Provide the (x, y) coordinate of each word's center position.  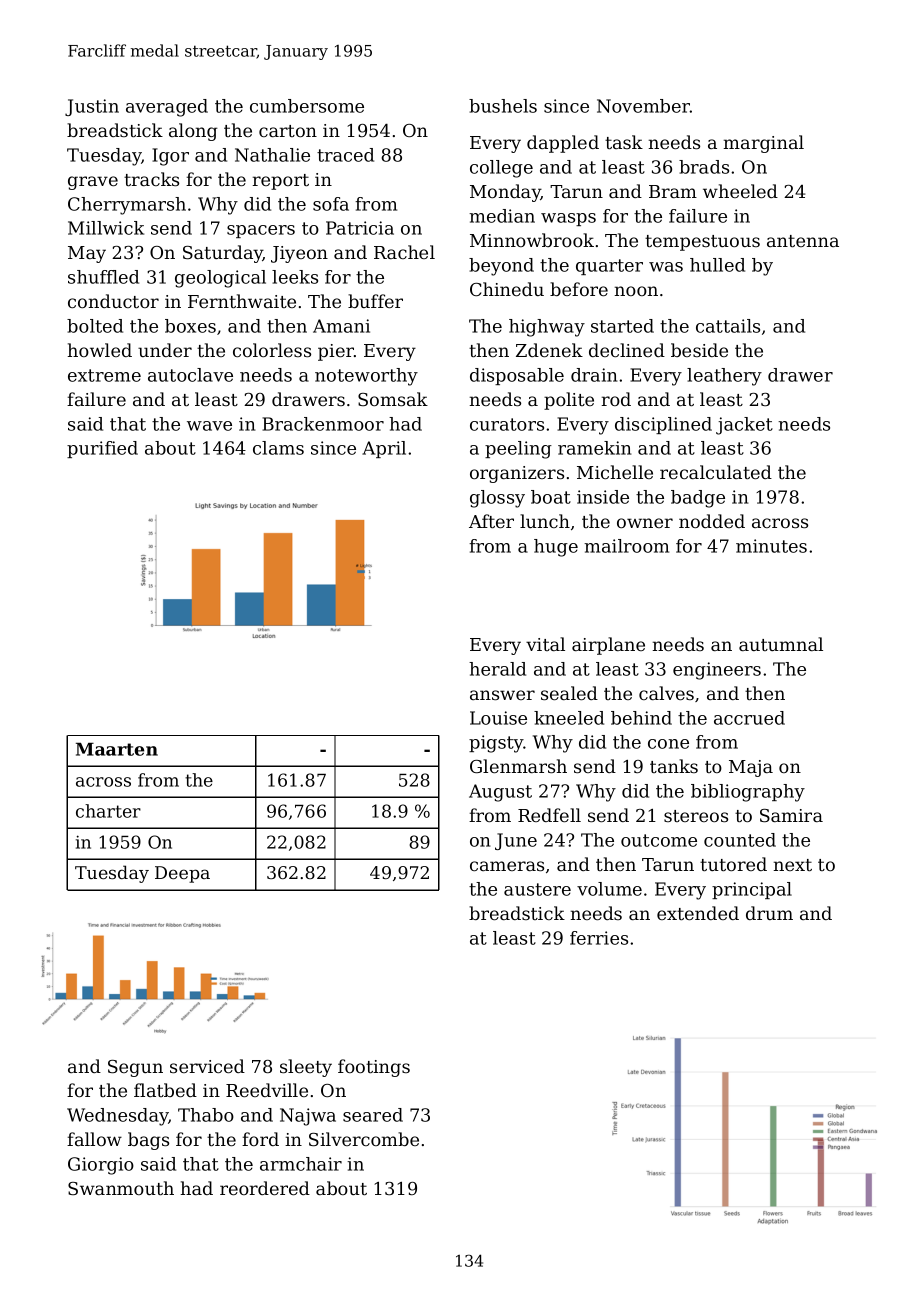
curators (507, 424)
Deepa (182, 874)
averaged (167, 108)
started (622, 326)
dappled (563, 144)
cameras (507, 866)
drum (769, 913)
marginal (764, 144)
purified (102, 449)
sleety (306, 1068)
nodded (712, 521)
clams (278, 448)
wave (209, 426)
